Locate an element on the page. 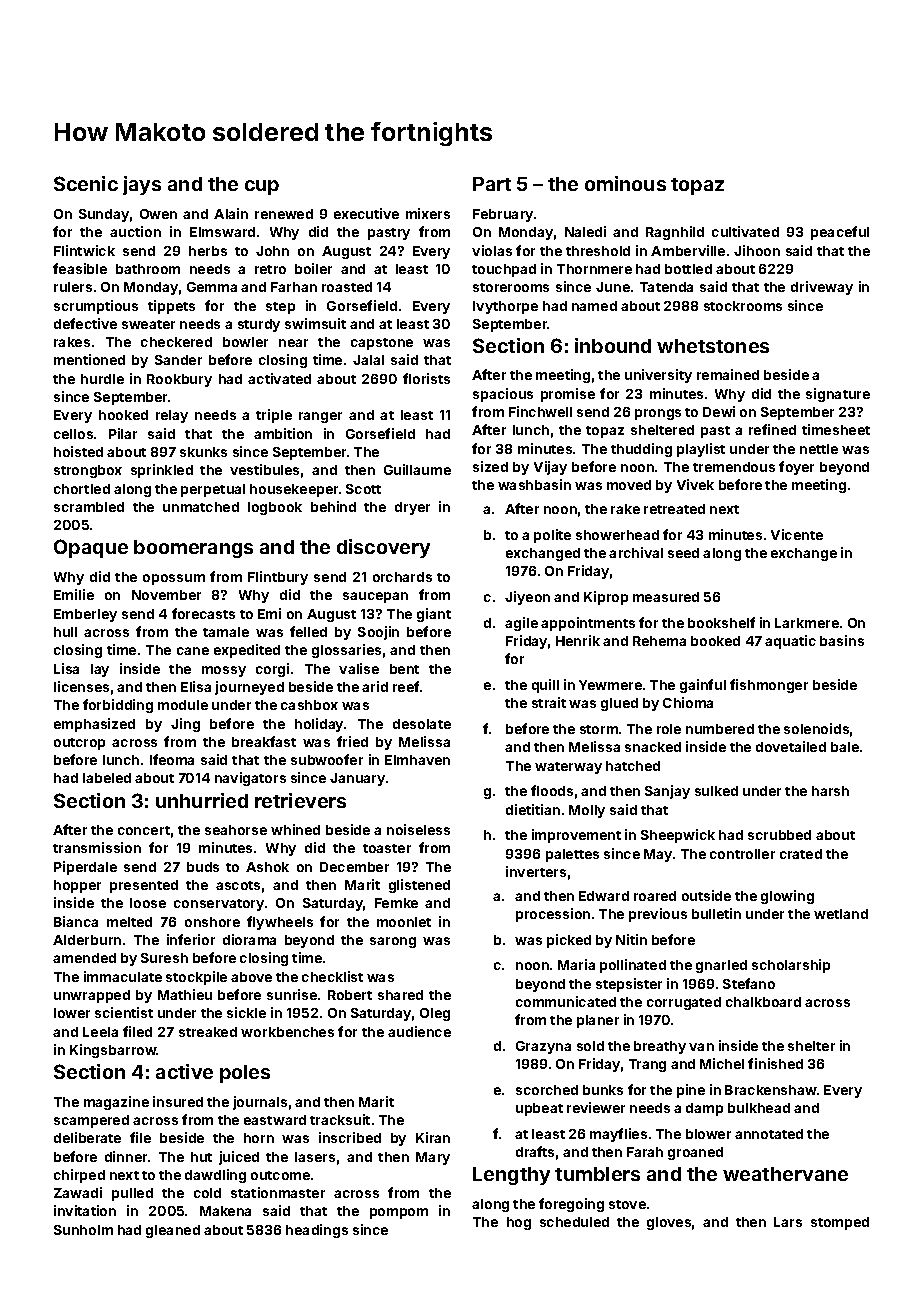 Image resolution: width=924 pixels, height=1308 pixels. transmission is located at coordinates (97, 847).
